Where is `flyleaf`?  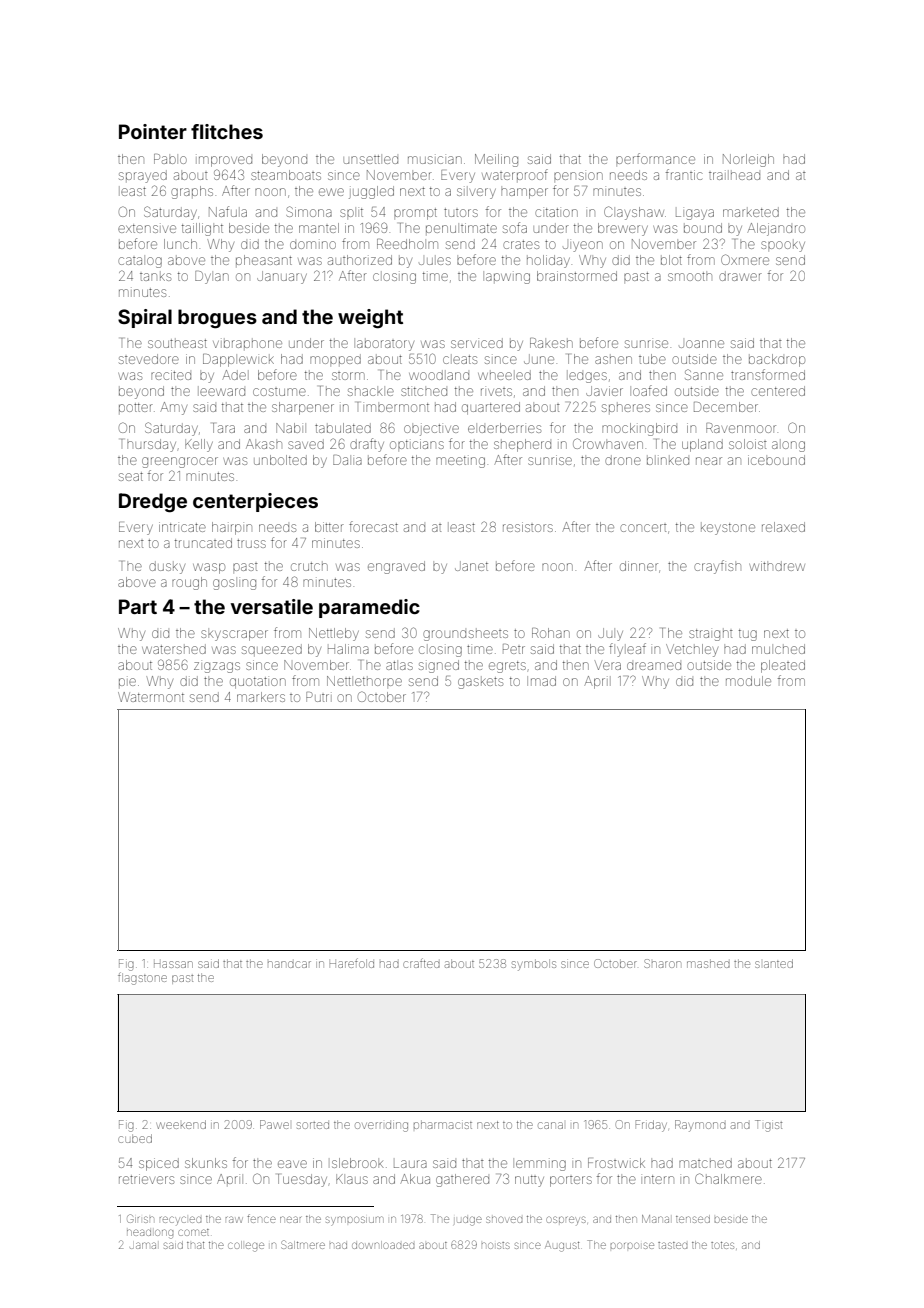 flyleaf is located at coordinates (627, 650).
